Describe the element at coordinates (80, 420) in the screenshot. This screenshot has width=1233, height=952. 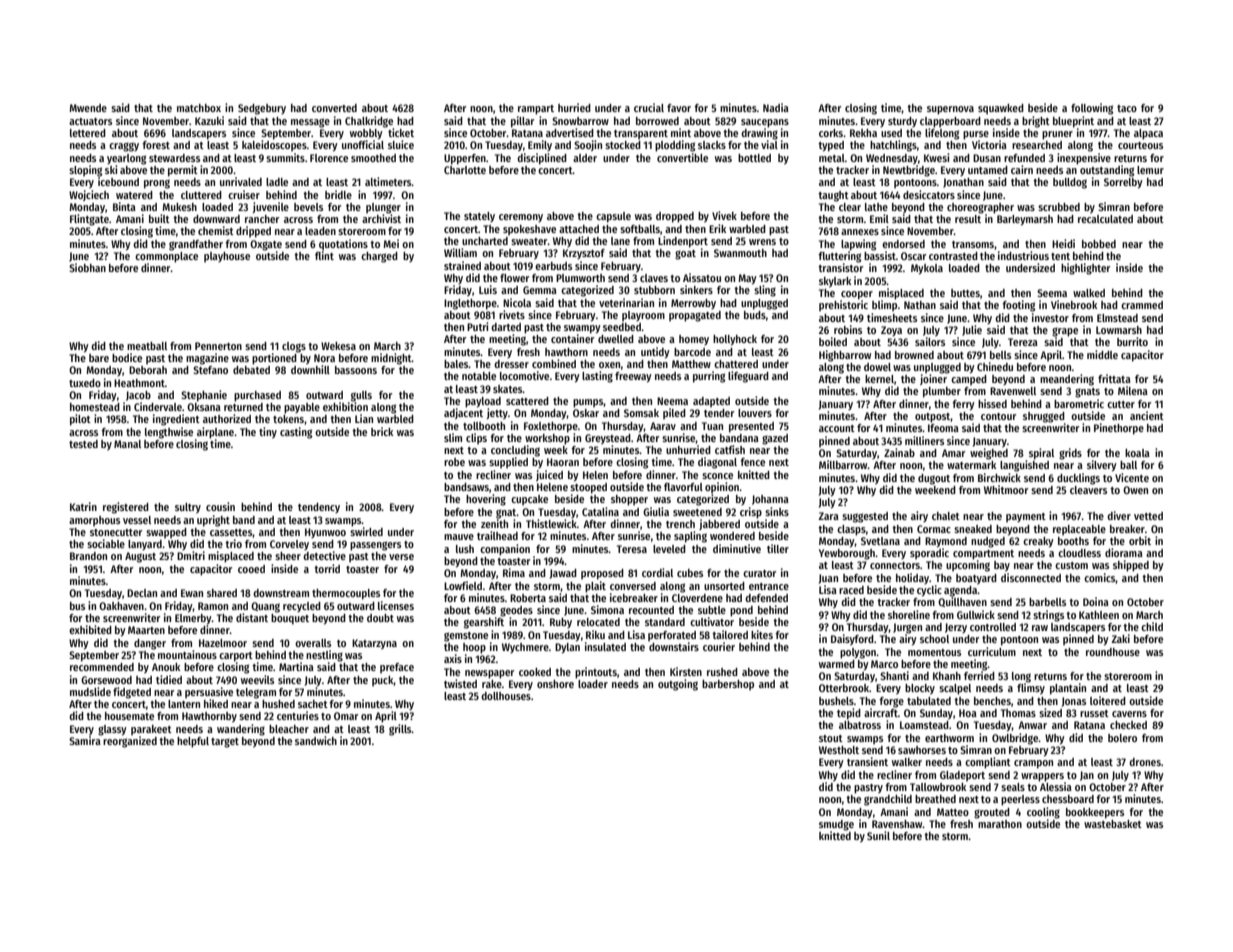
I see `pilot` at that location.
